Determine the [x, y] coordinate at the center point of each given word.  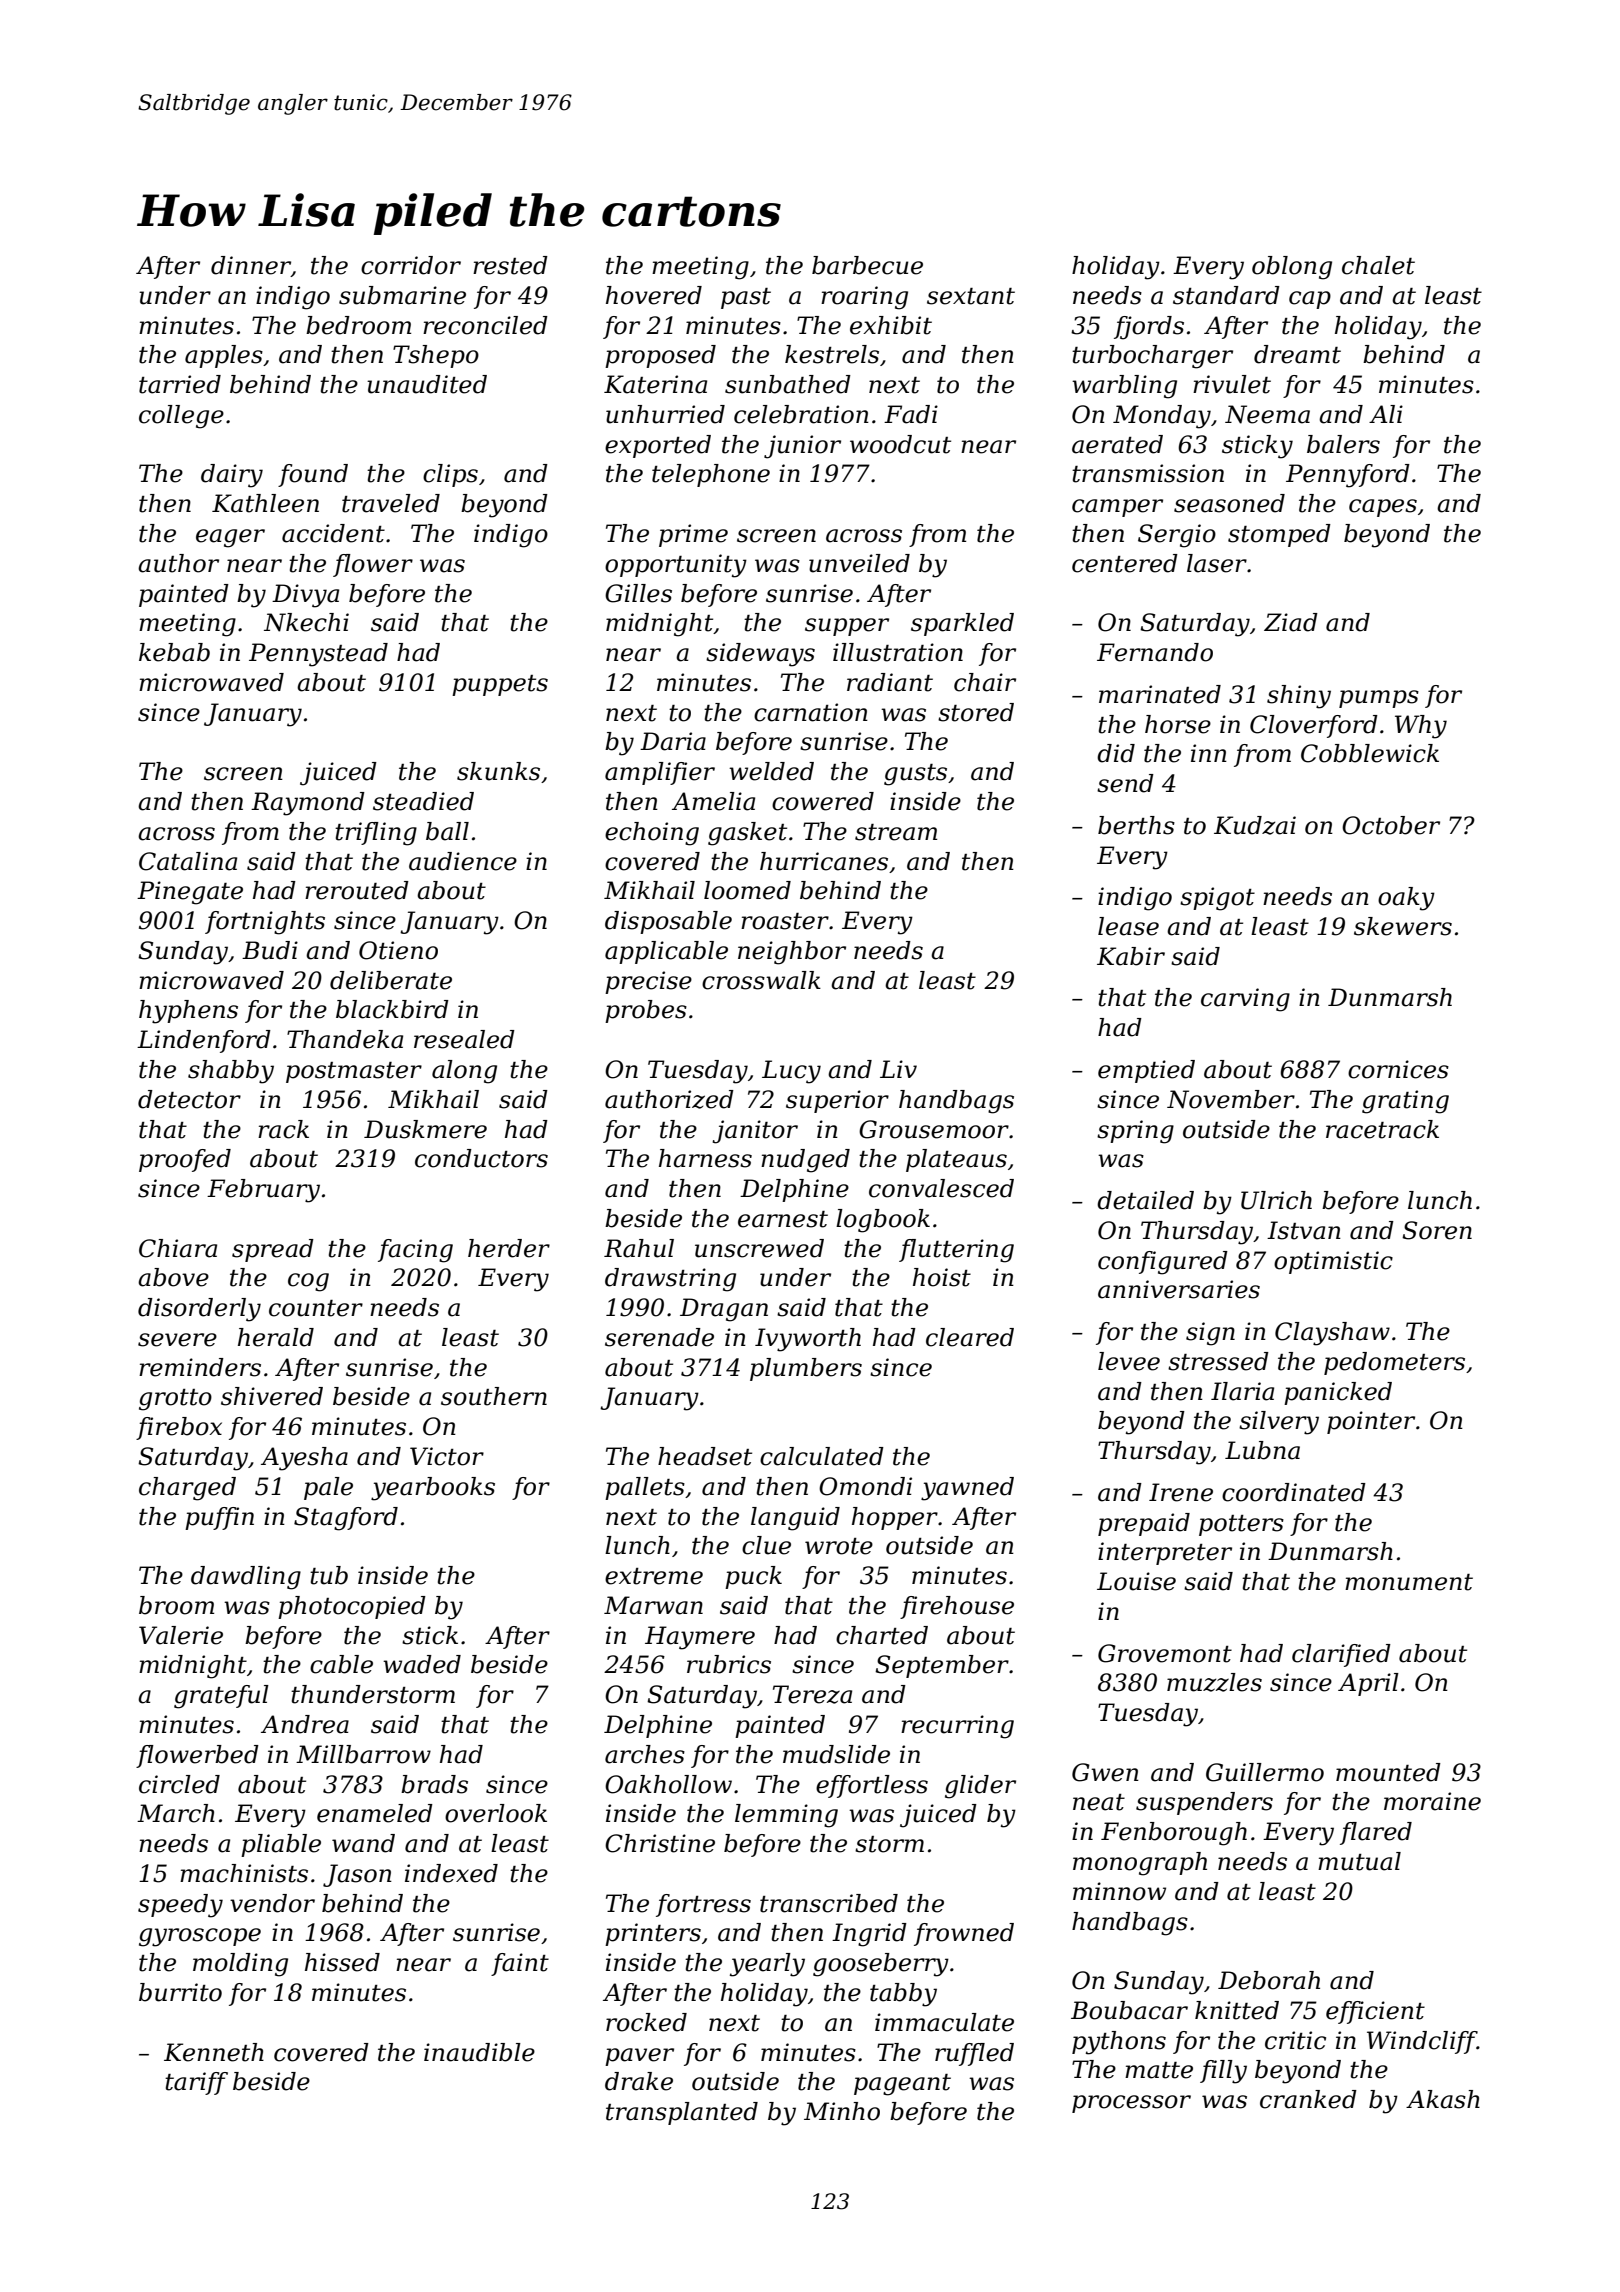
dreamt [1297, 354]
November [1231, 1099]
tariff [196, 2083]
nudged [805, 1161]
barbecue [867, 265]
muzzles [1214, 1682]
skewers [1403, 926]
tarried [180, 384]
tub [329, 1575]
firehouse [957, 1607]
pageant [902, 2085]
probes [646, 1011]
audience [463, 861]
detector [189, 1099]
